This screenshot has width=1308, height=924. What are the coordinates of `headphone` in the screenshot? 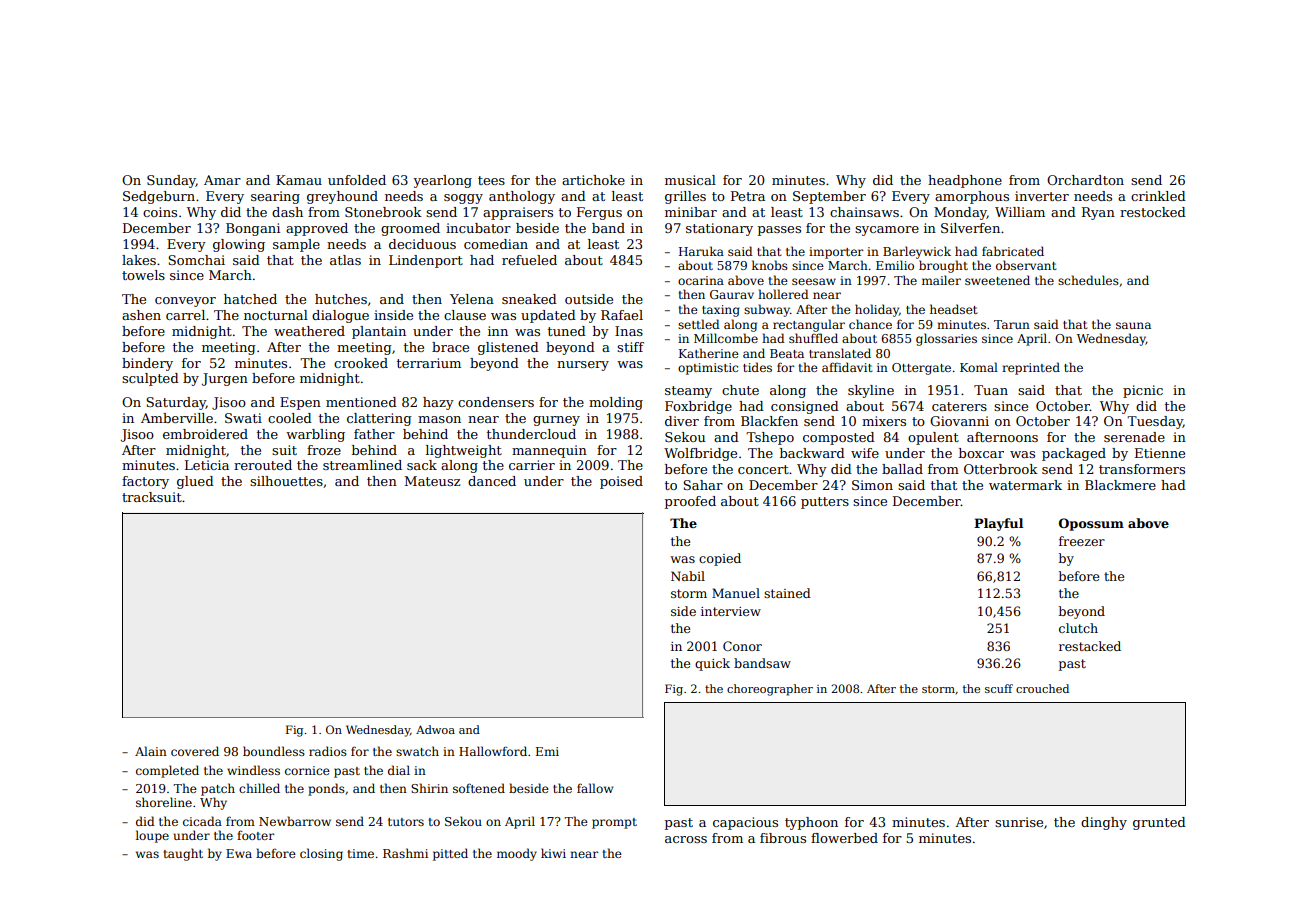 It's located at (965, 181).
